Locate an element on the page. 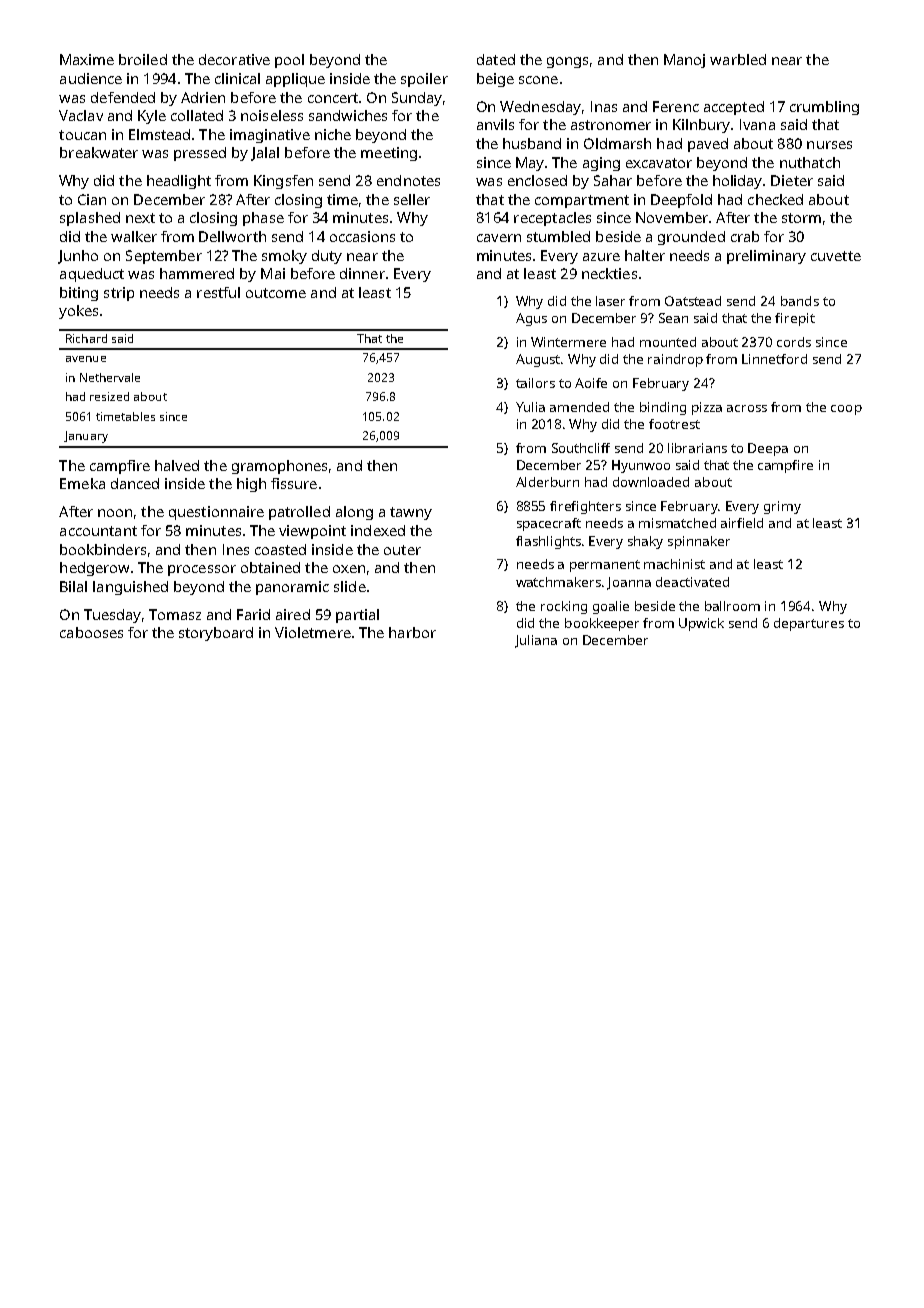 The image size is (924, 1308). cabooses is located at coordinates (91, 632).
